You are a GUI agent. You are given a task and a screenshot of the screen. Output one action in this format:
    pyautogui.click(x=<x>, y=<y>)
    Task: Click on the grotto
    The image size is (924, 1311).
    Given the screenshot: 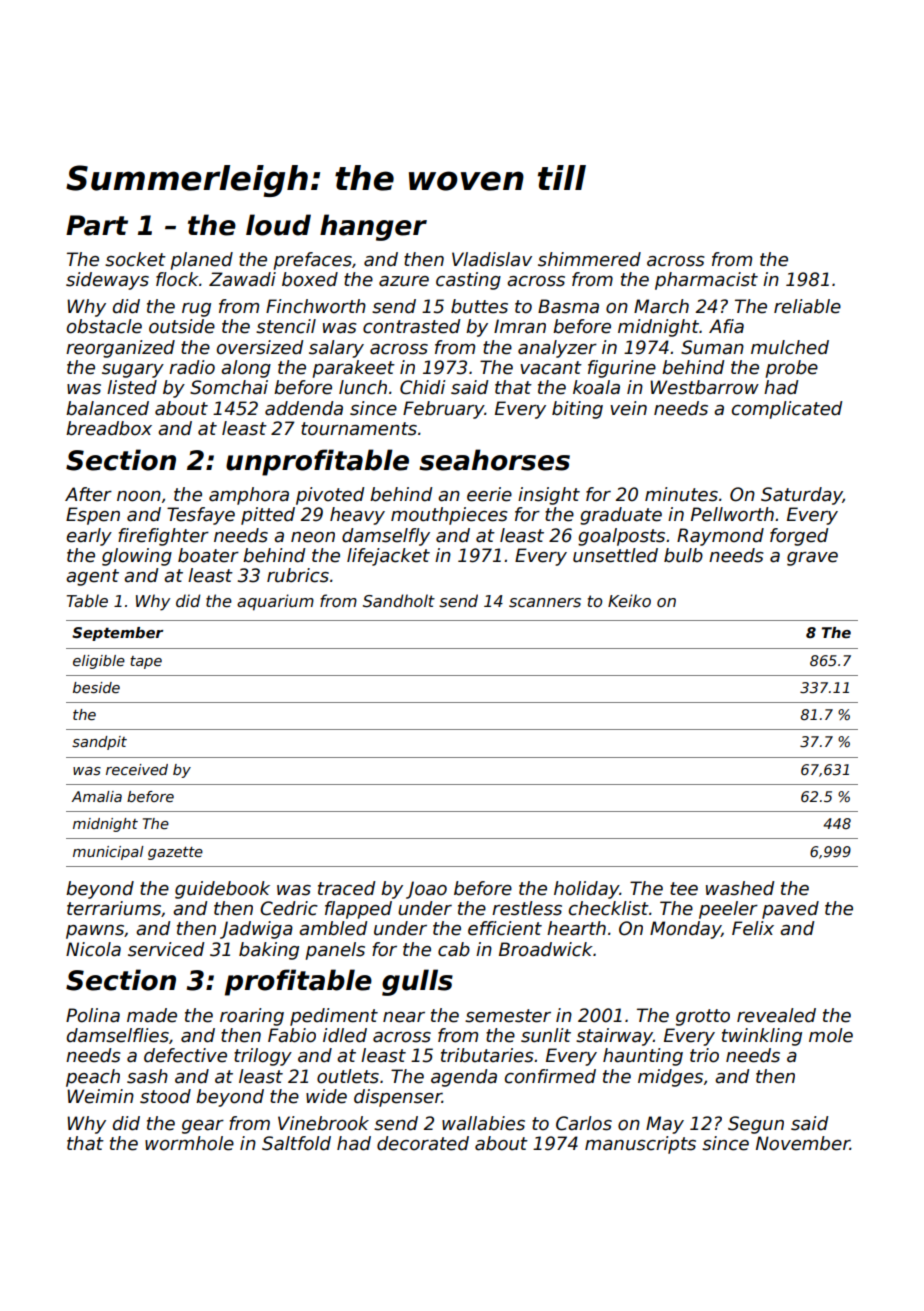 What is the action you would take?
    pyautogui.click(x=703, y=1017)
